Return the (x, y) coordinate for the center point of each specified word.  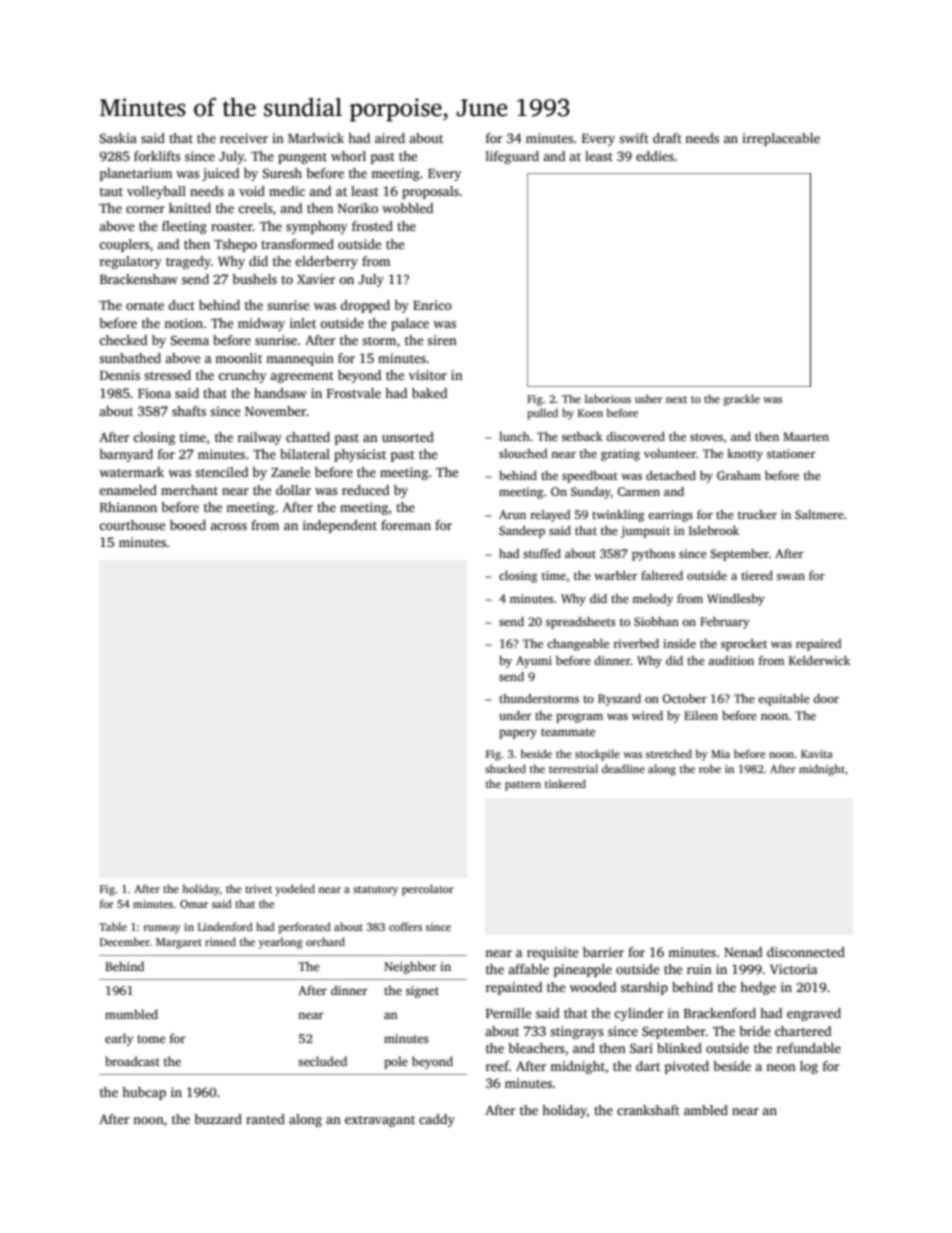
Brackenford (720, 1013)
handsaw (280, 393)
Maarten (806, 436)
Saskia (118, 138)
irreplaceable (781, 139)
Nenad (743, 952)
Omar (194, 904)
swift (634, 138)
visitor (428, 375)
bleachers (536, 1048)
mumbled (131, 1014)
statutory (375, 891)
